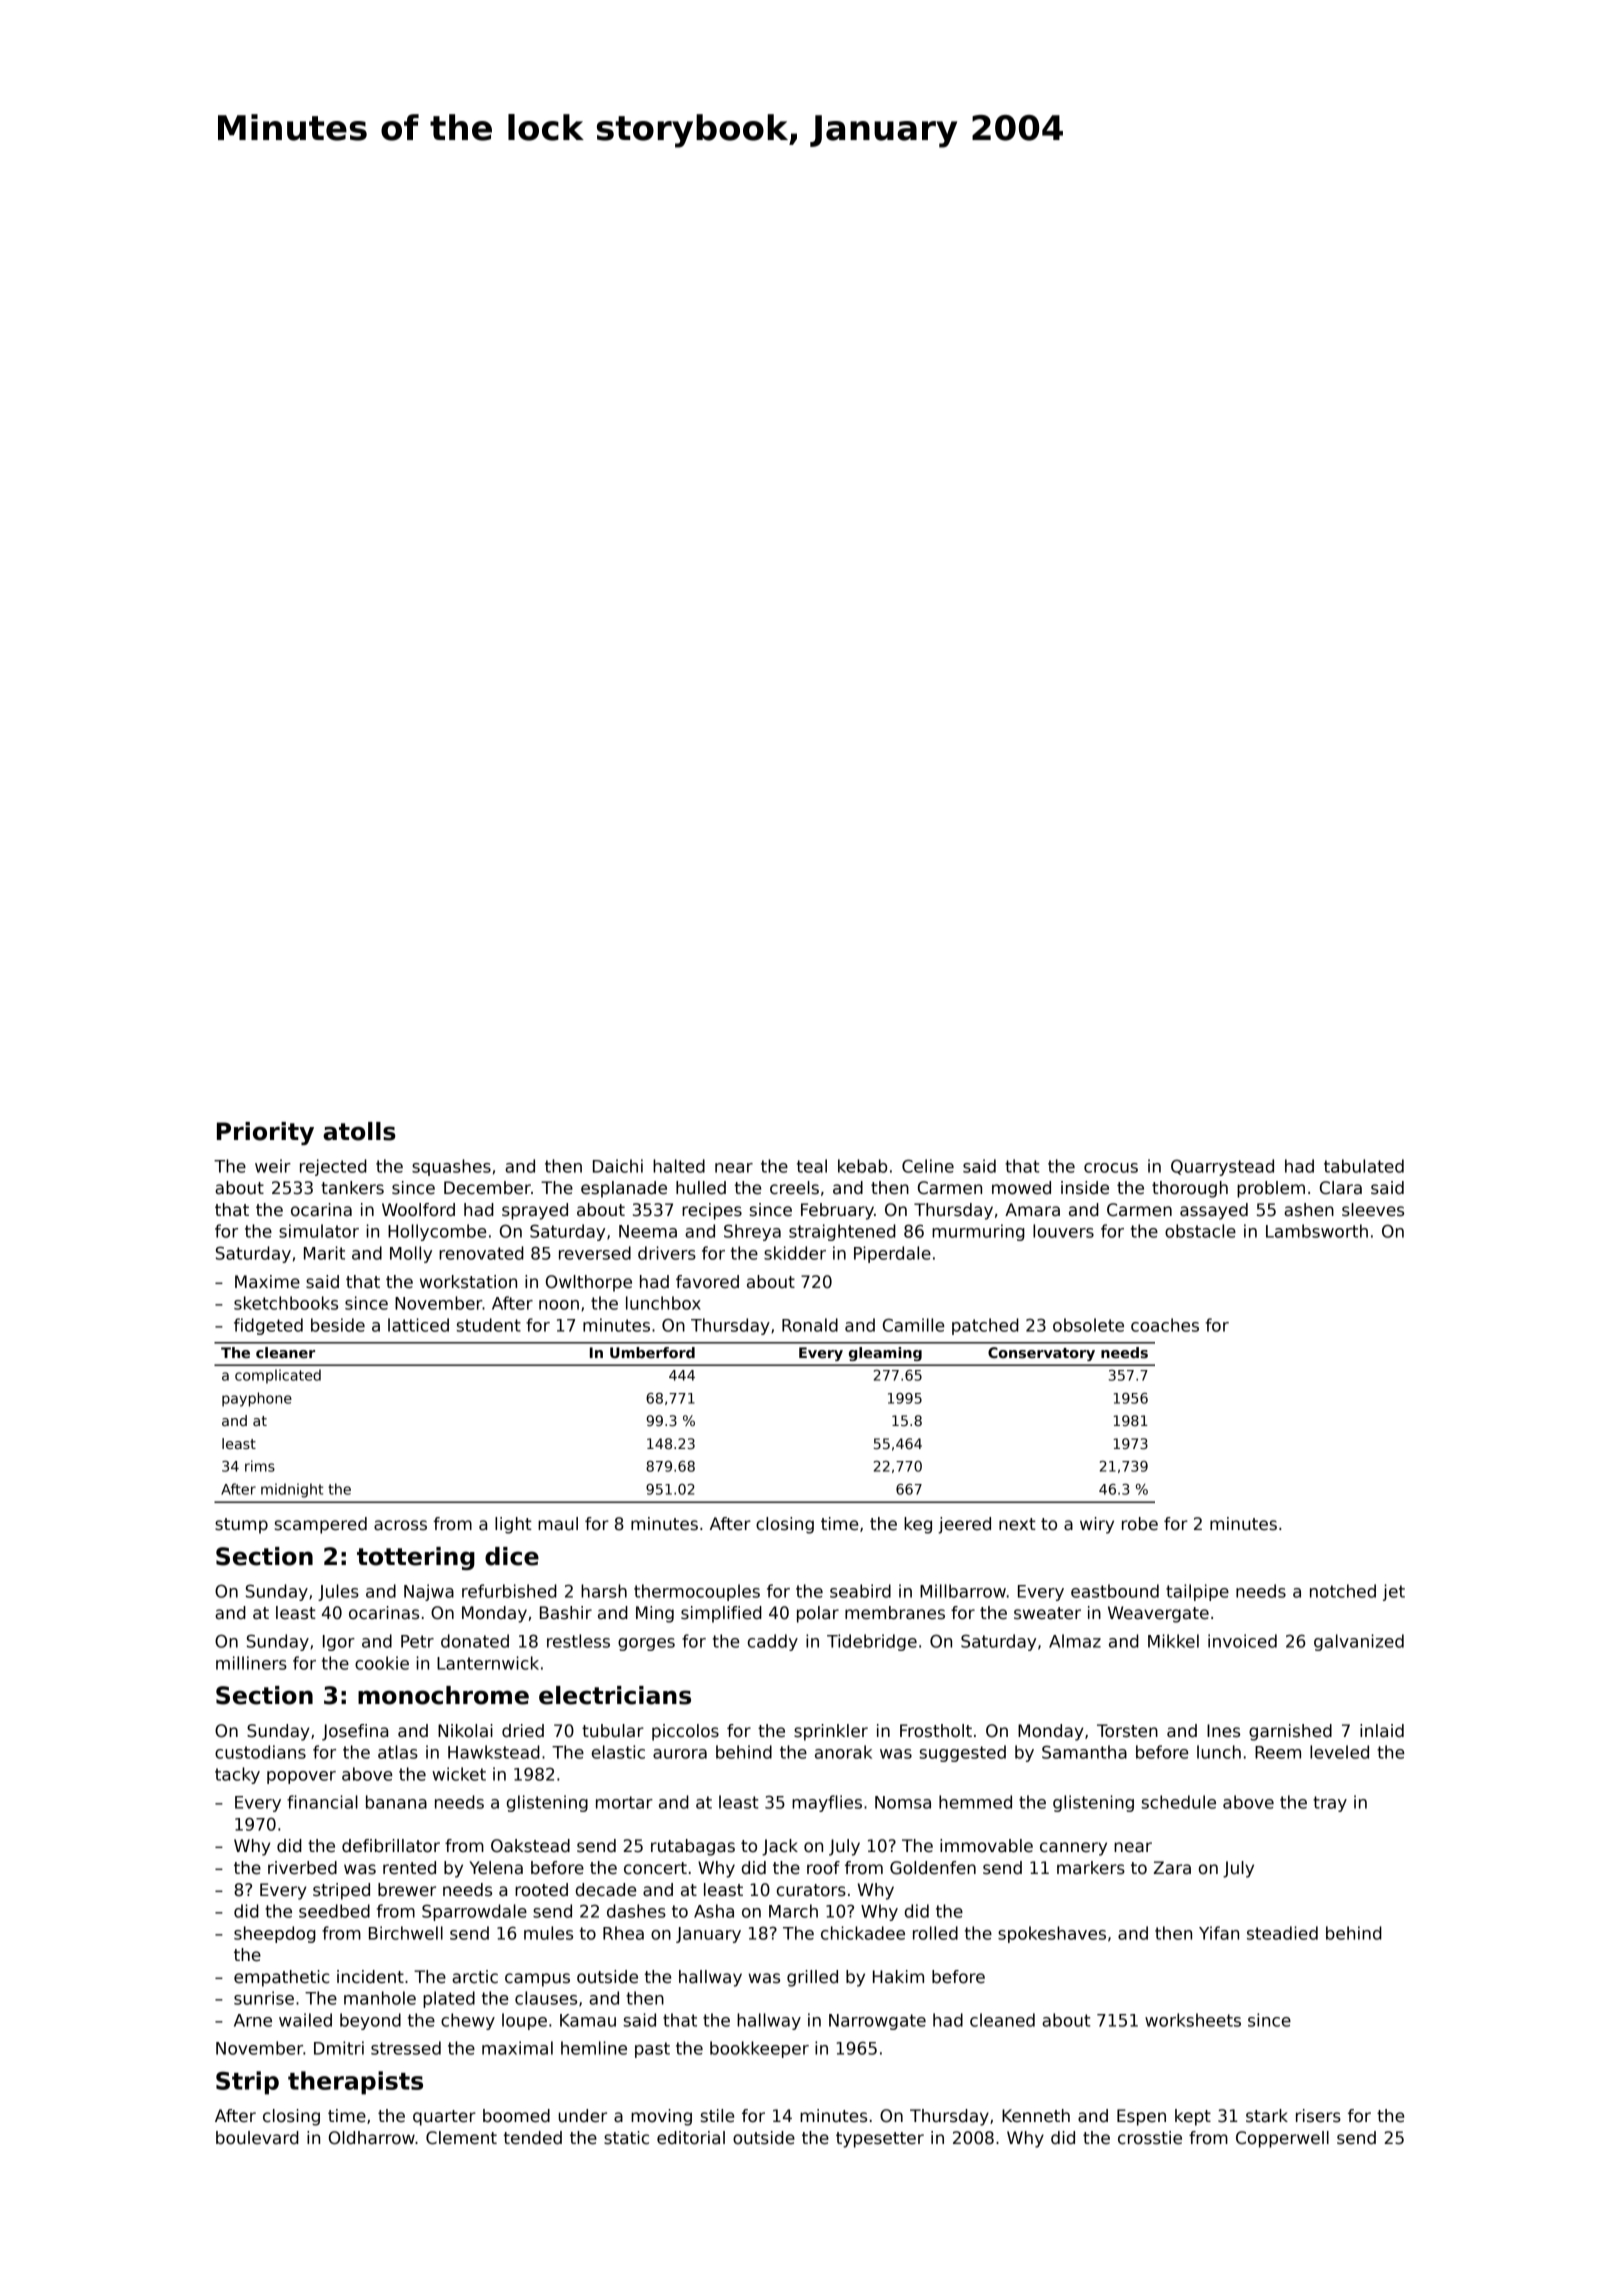 This page has height=2292, width=1620. What do you see at coordinates (1373, 1210) in the page?
I see `sleeves` at bounding box center [1373, 1210].
